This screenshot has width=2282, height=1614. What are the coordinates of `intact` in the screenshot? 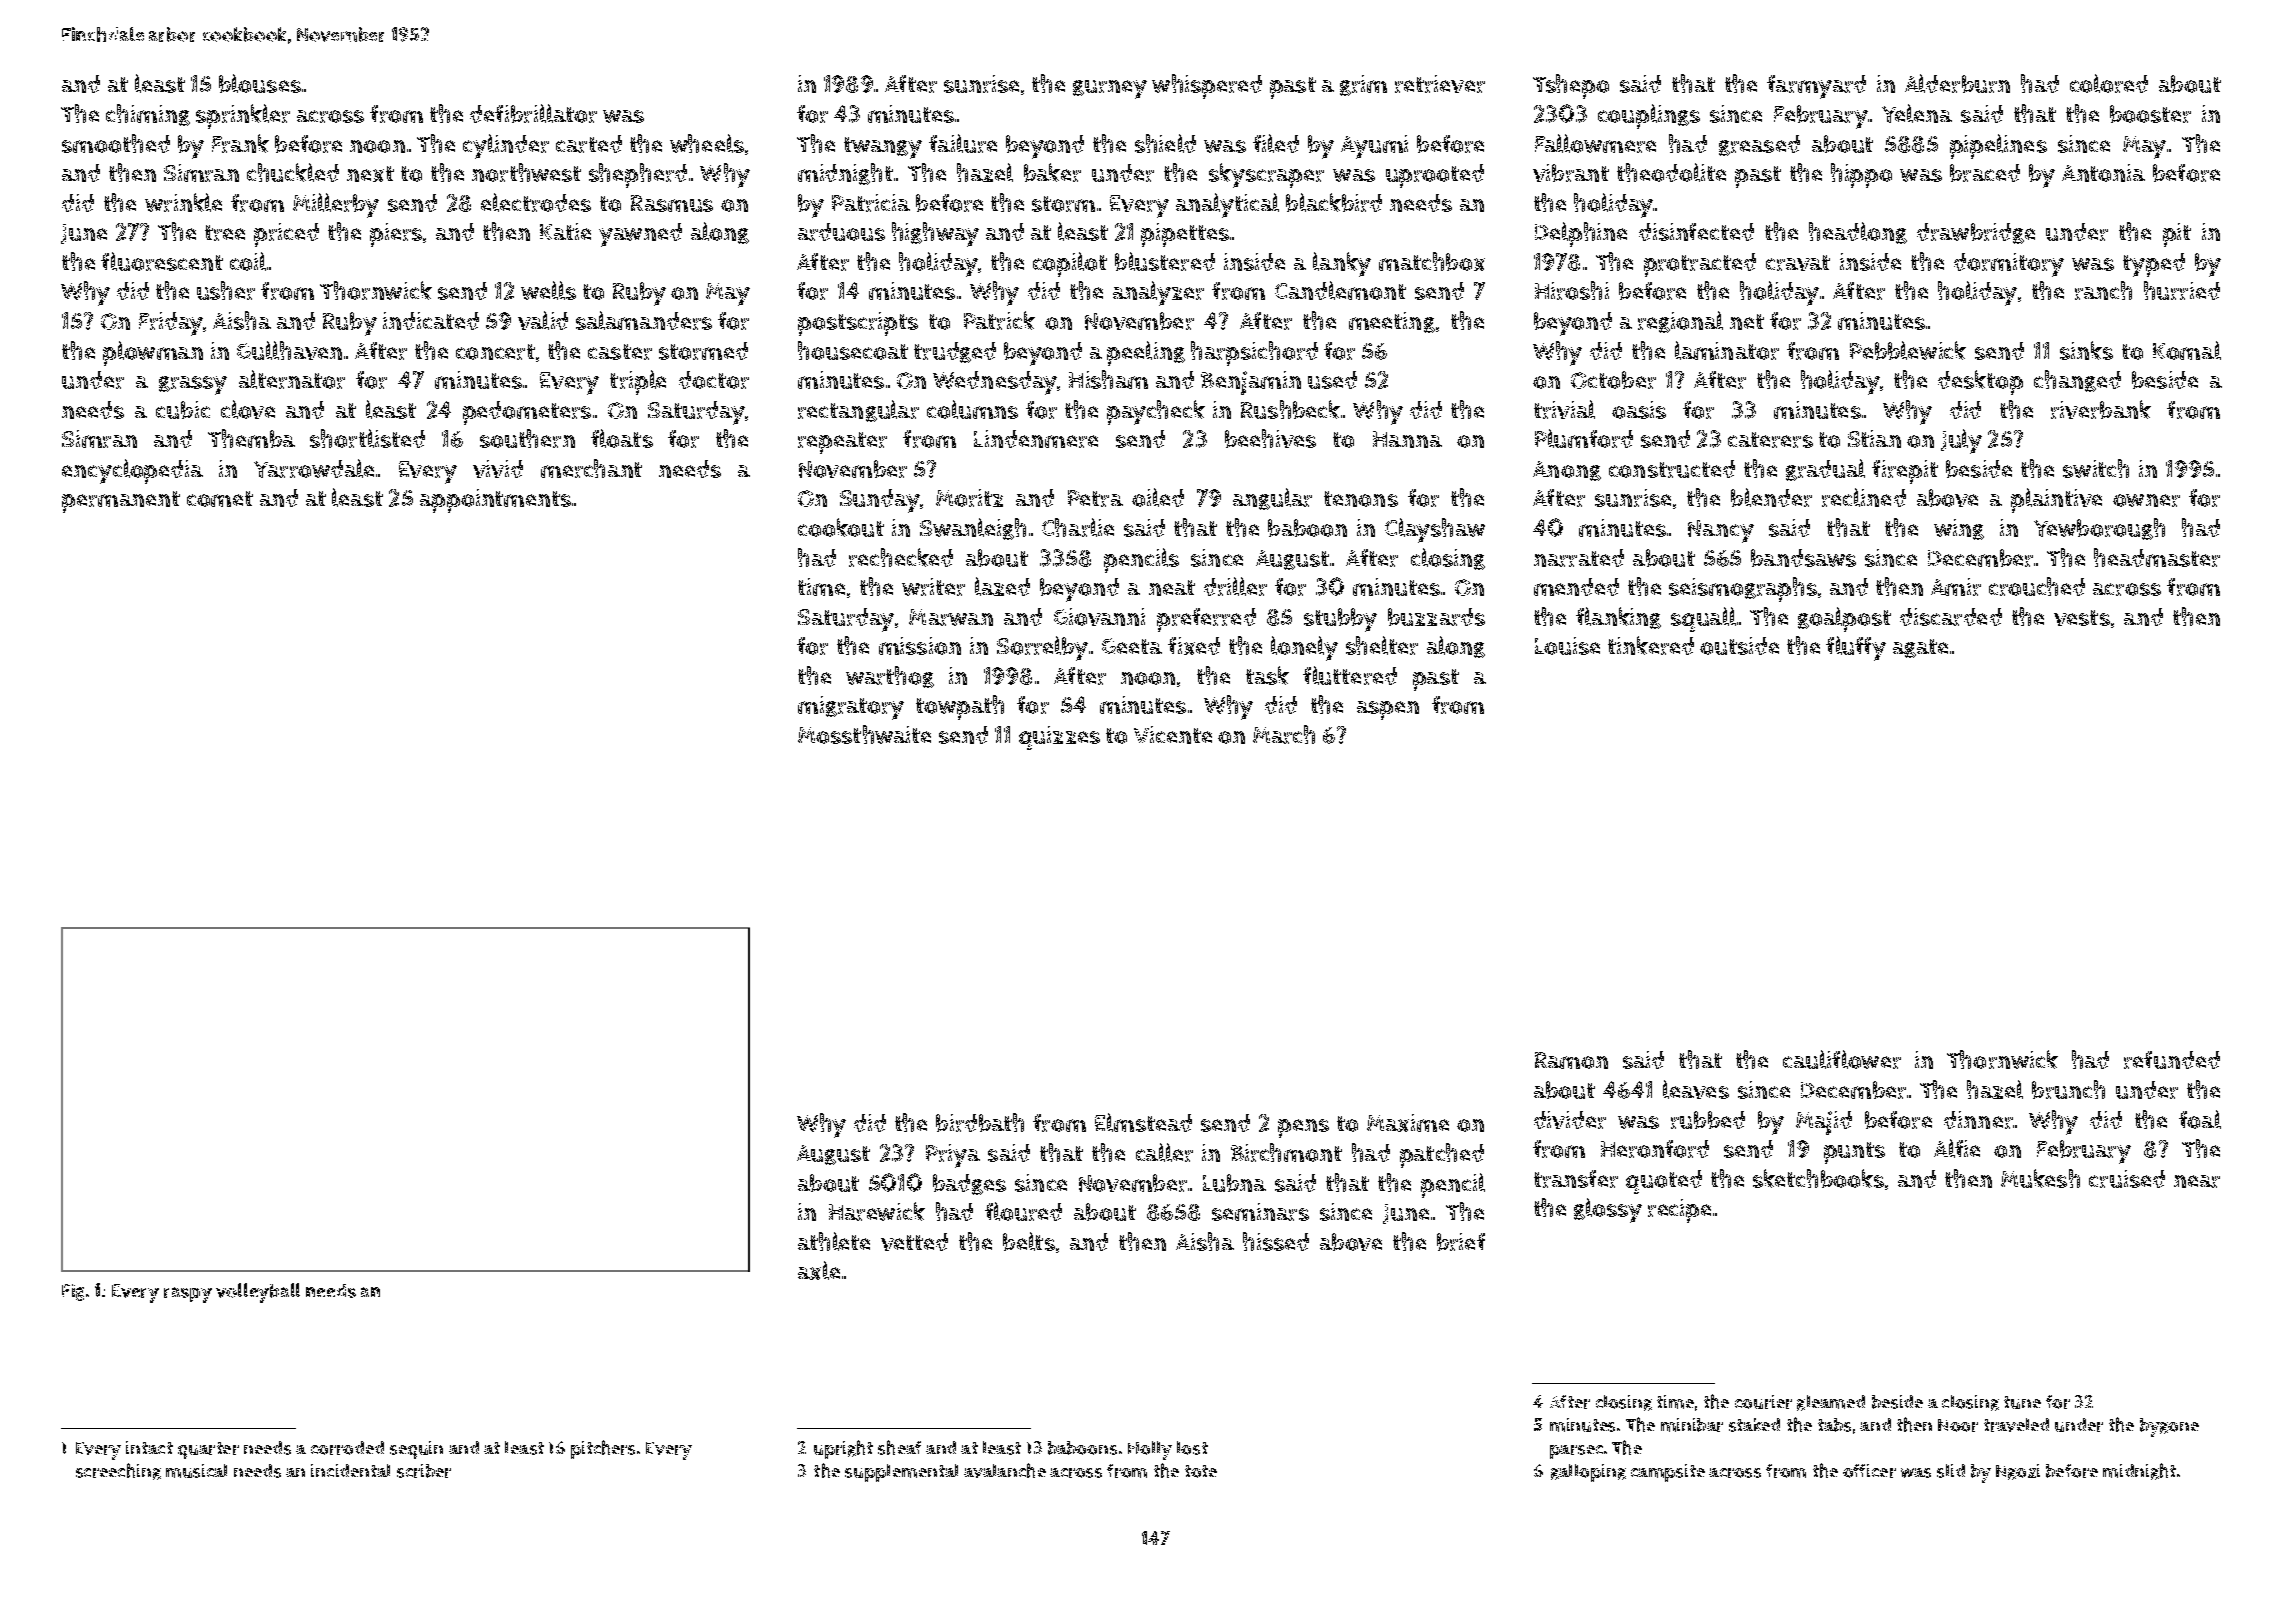 It's located at (149, 1447).
